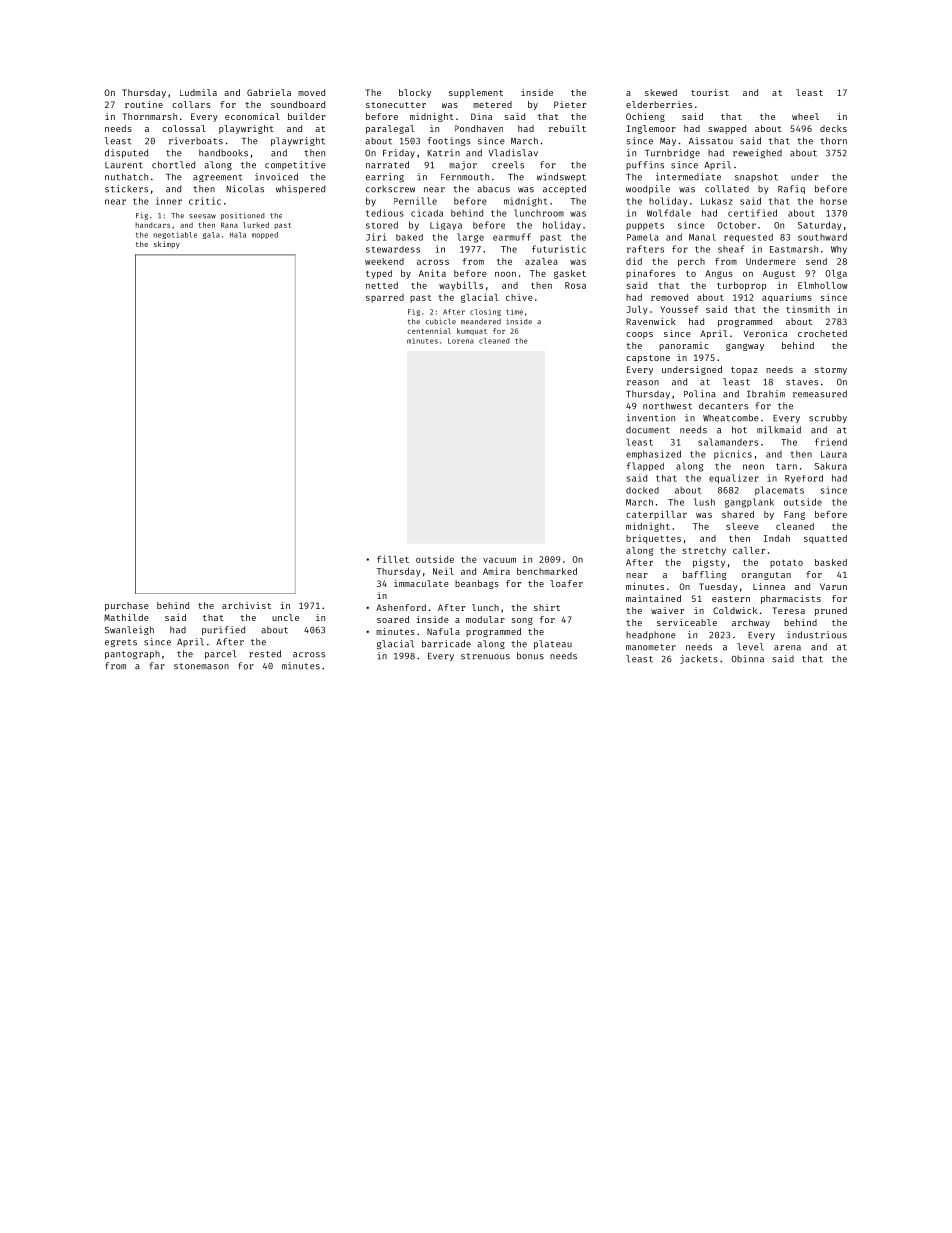 The image size is (952, 1233). What do you see at coordinates (245, 189) in the screenshot?
I see `Nicolas` at bounding box center [245, 189].
